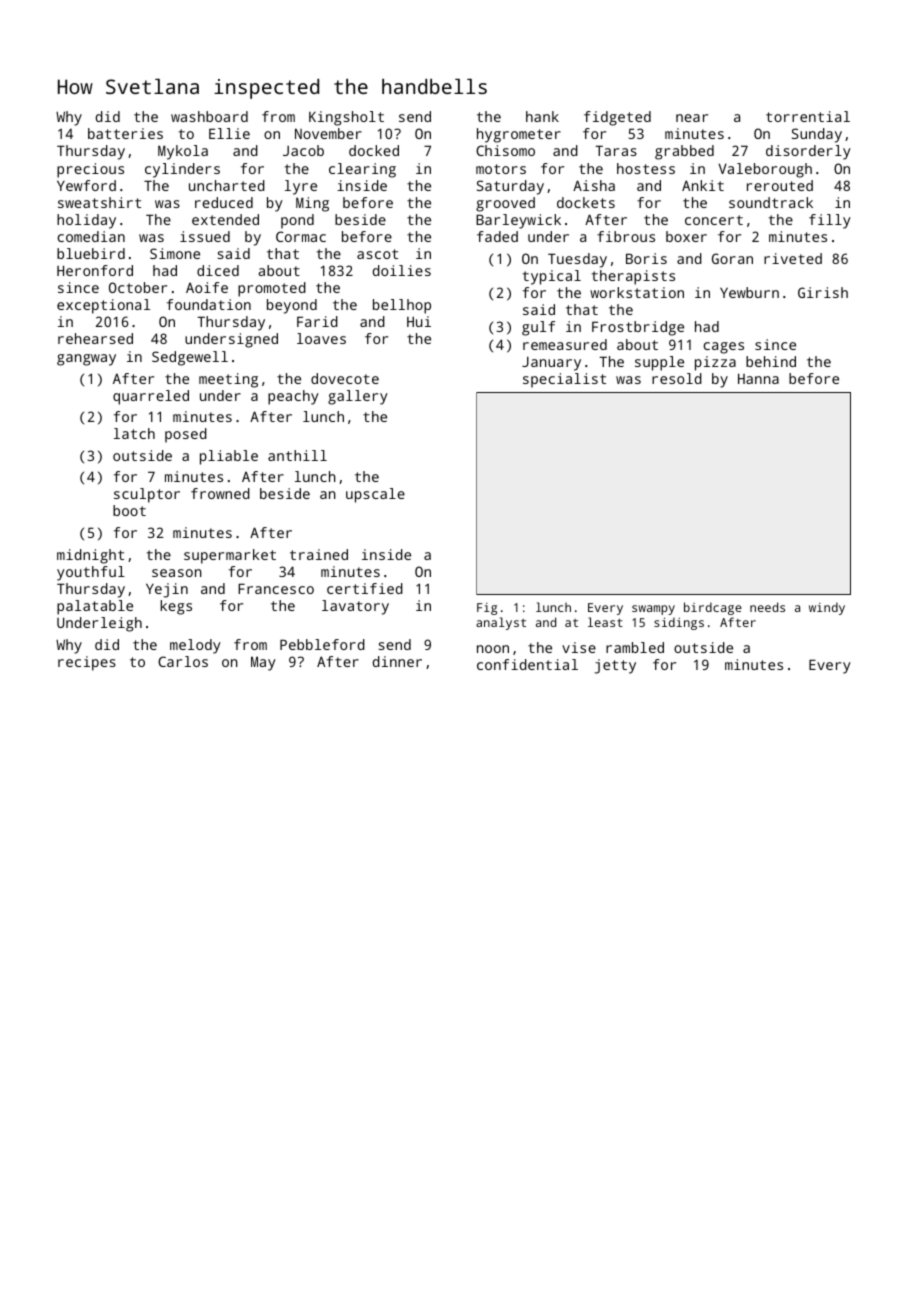  What do you see at coordinates (209, 304) in the screenshot?
I see `foundation` at bounding box center [209, 304].
